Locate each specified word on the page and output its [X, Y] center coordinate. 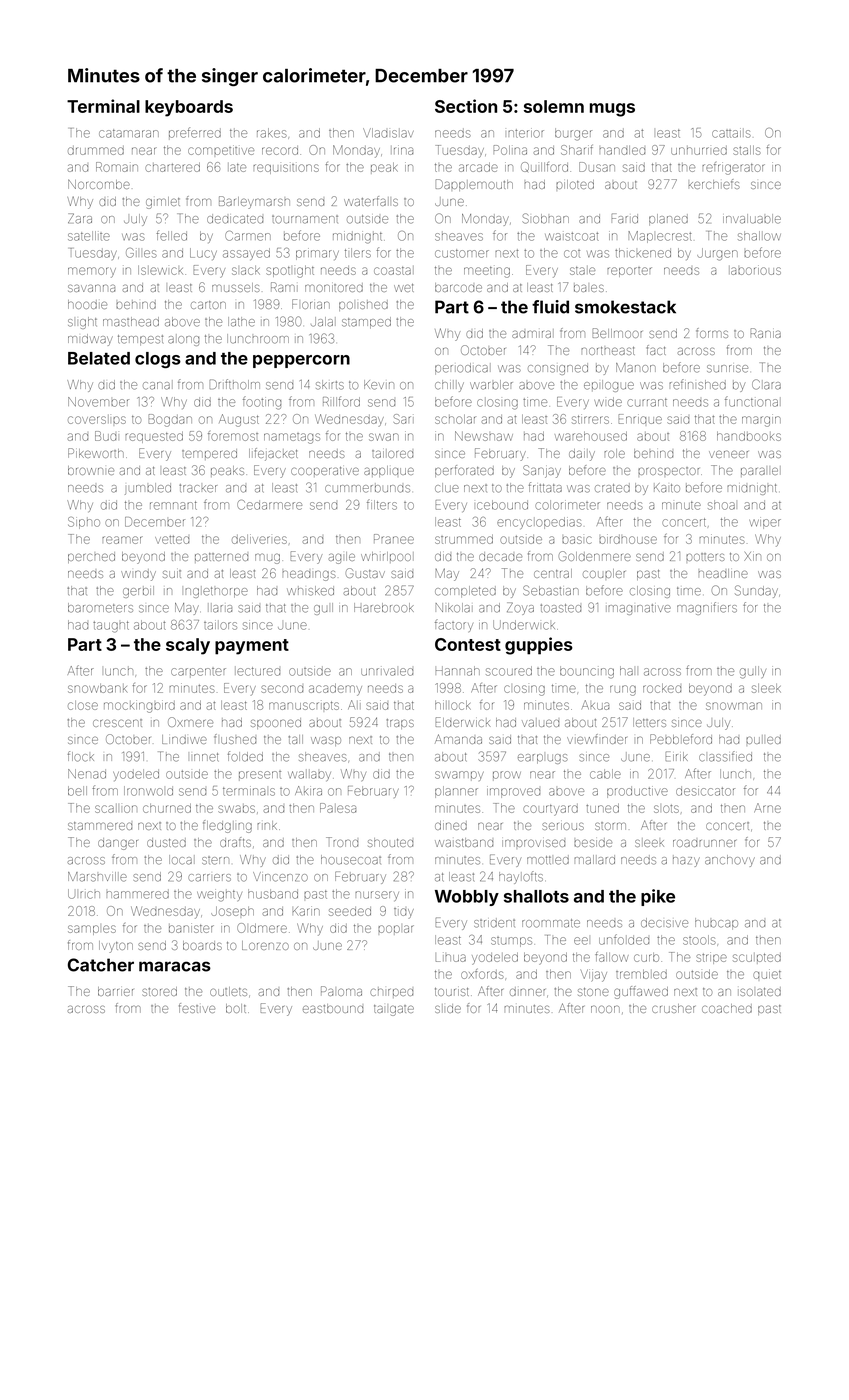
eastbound [333, 1008]
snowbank [97, 688]
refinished [697, 384]
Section [466, 106]
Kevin [379, 385]
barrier [115, 991]
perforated [464, 471]
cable [605, 774]
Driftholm [235, 384]
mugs [612, 110]
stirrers [590, 419]
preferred [195, 132]
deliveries [259, 539]
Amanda [458, 739]
